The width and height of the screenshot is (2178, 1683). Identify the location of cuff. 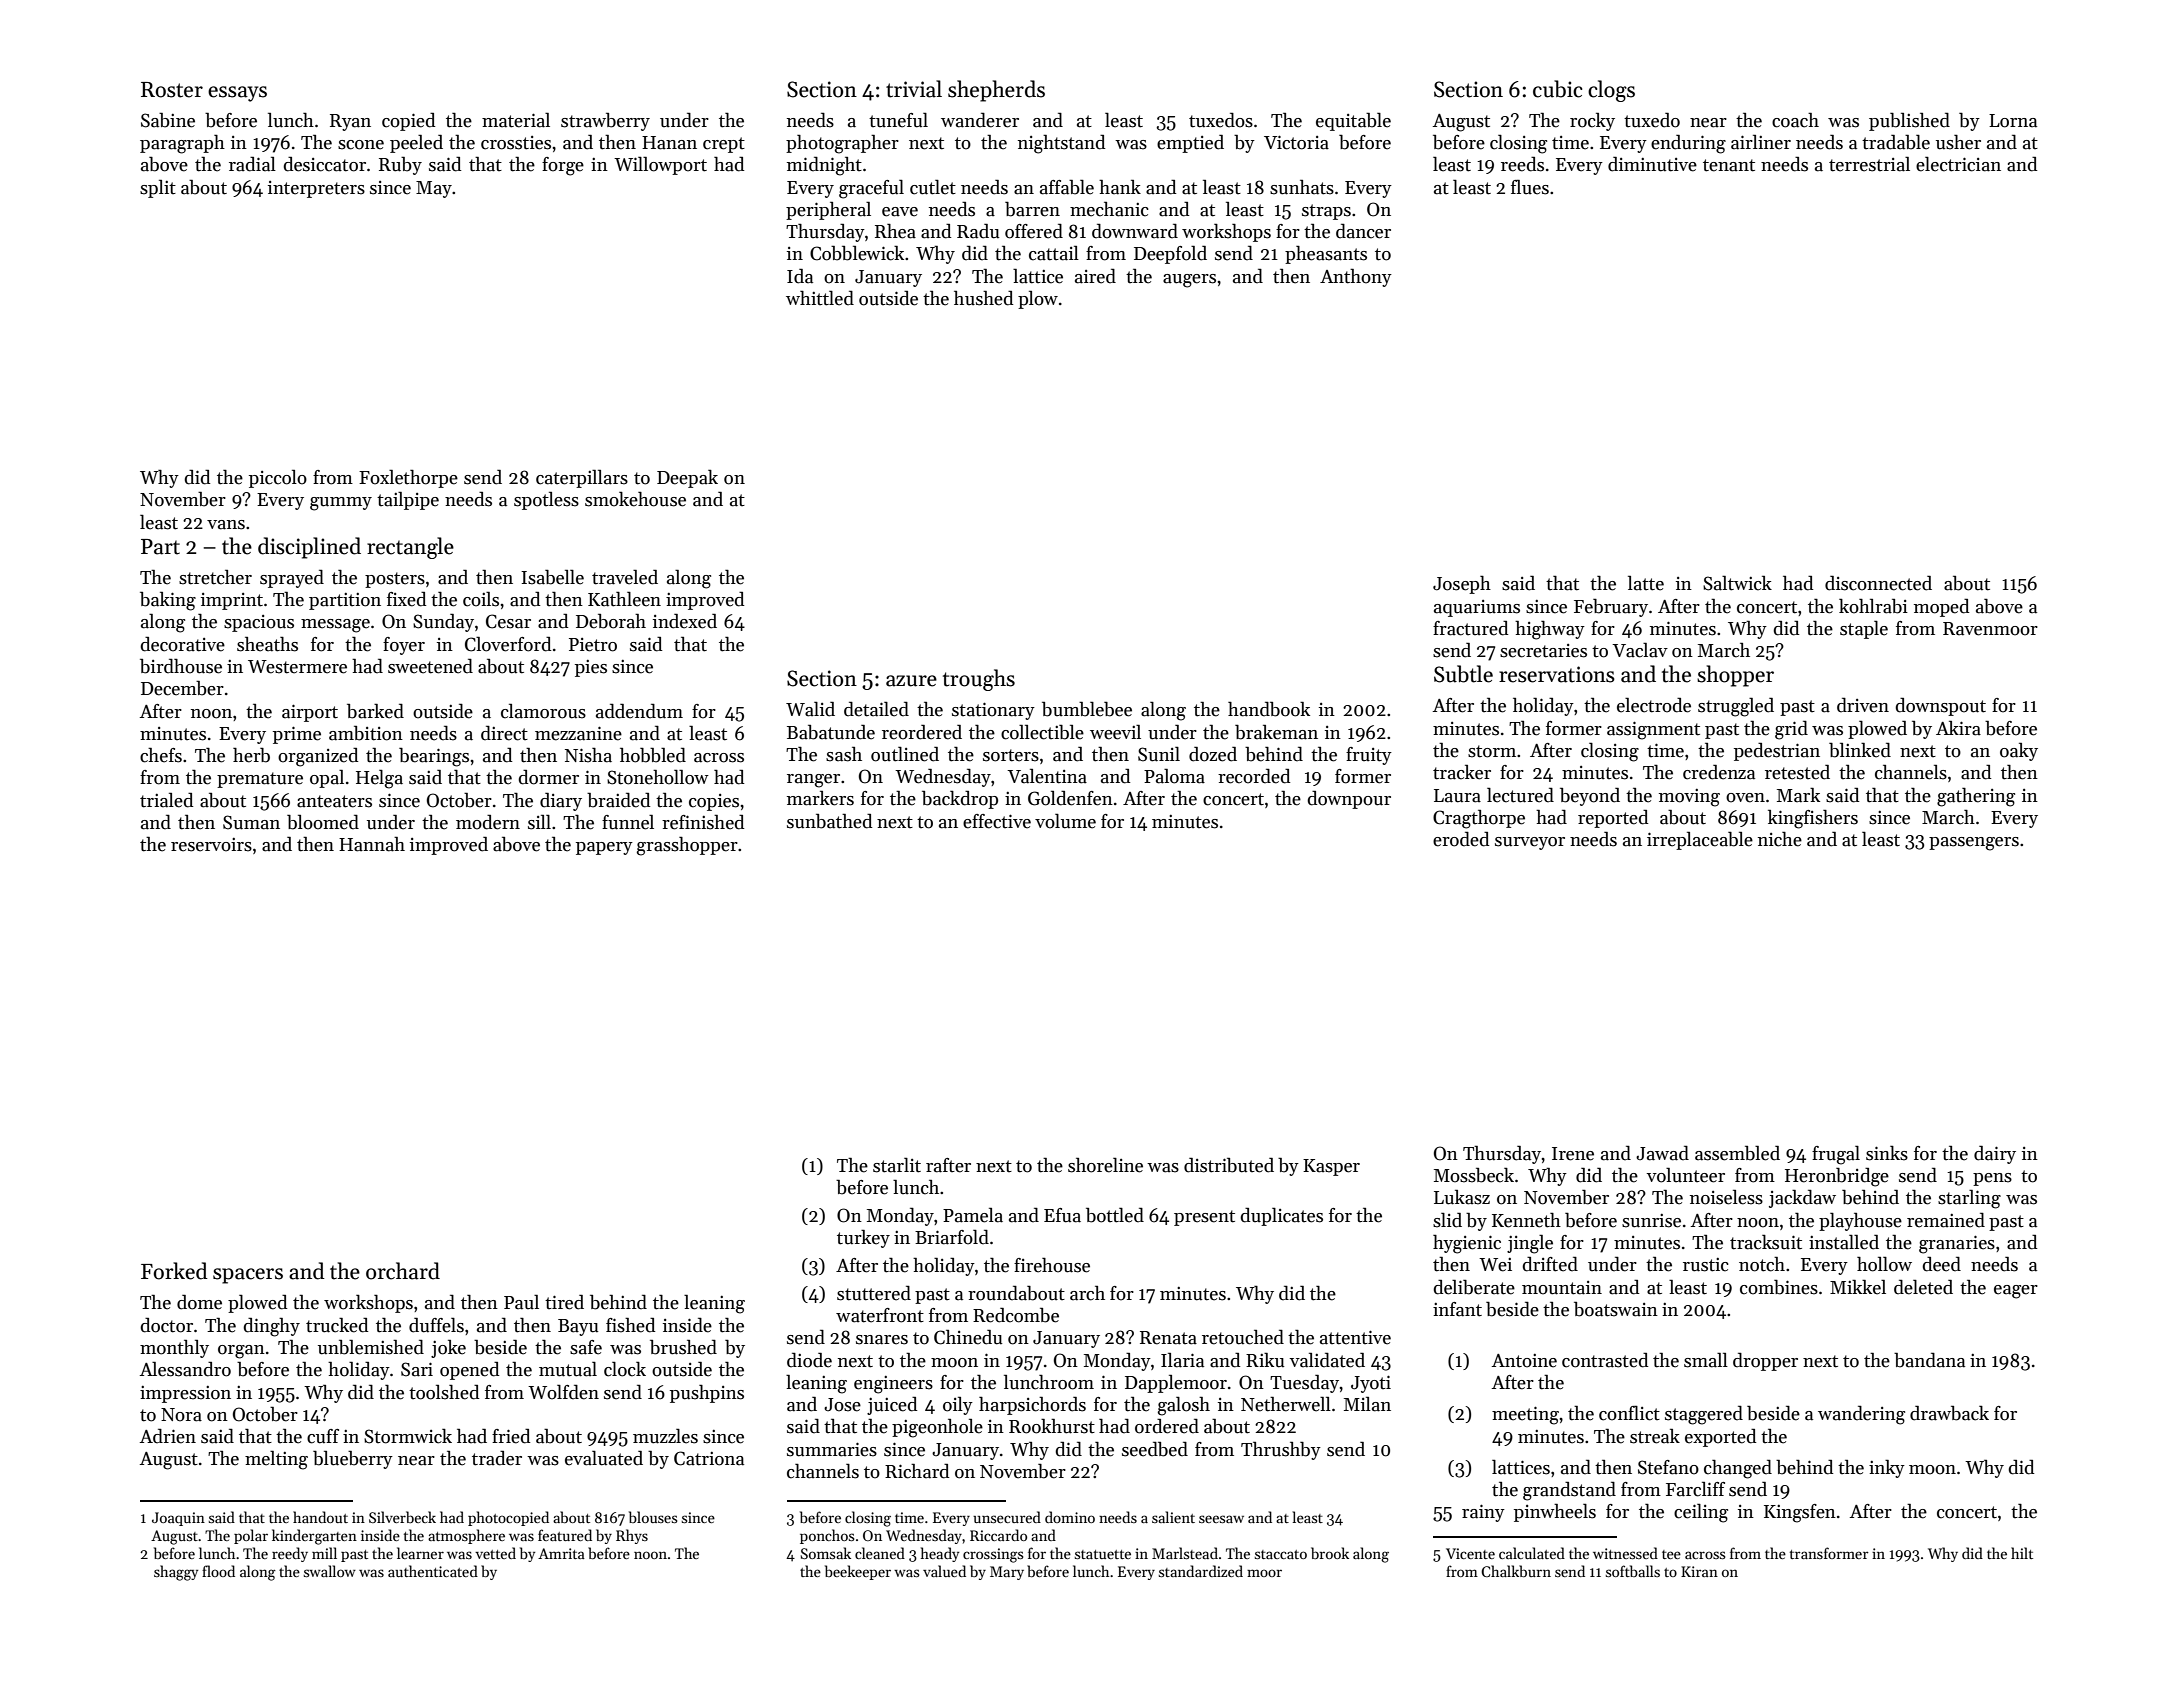
(323, 1436).
